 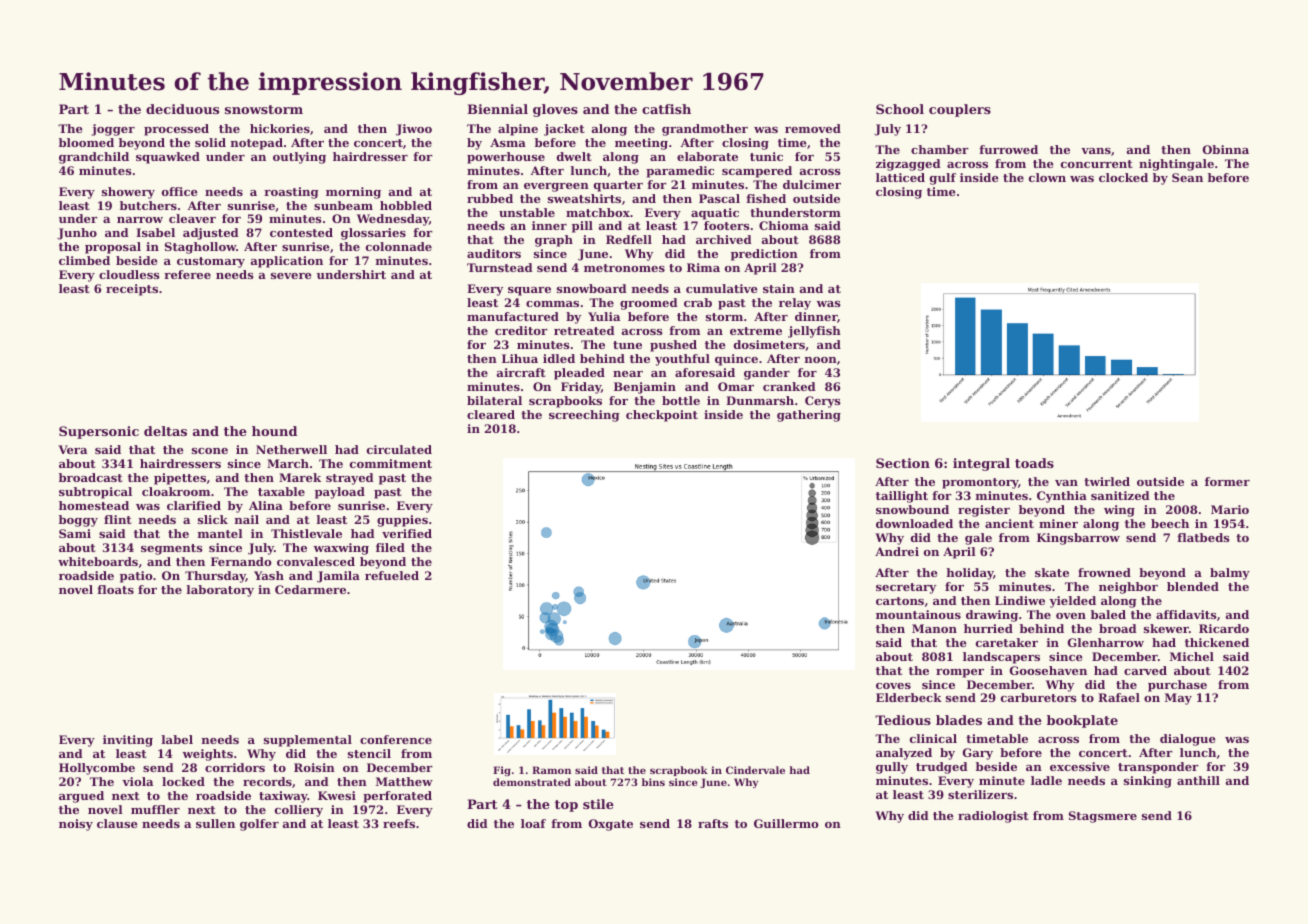 I want to click on gloves, so click(x=555, y=110).
